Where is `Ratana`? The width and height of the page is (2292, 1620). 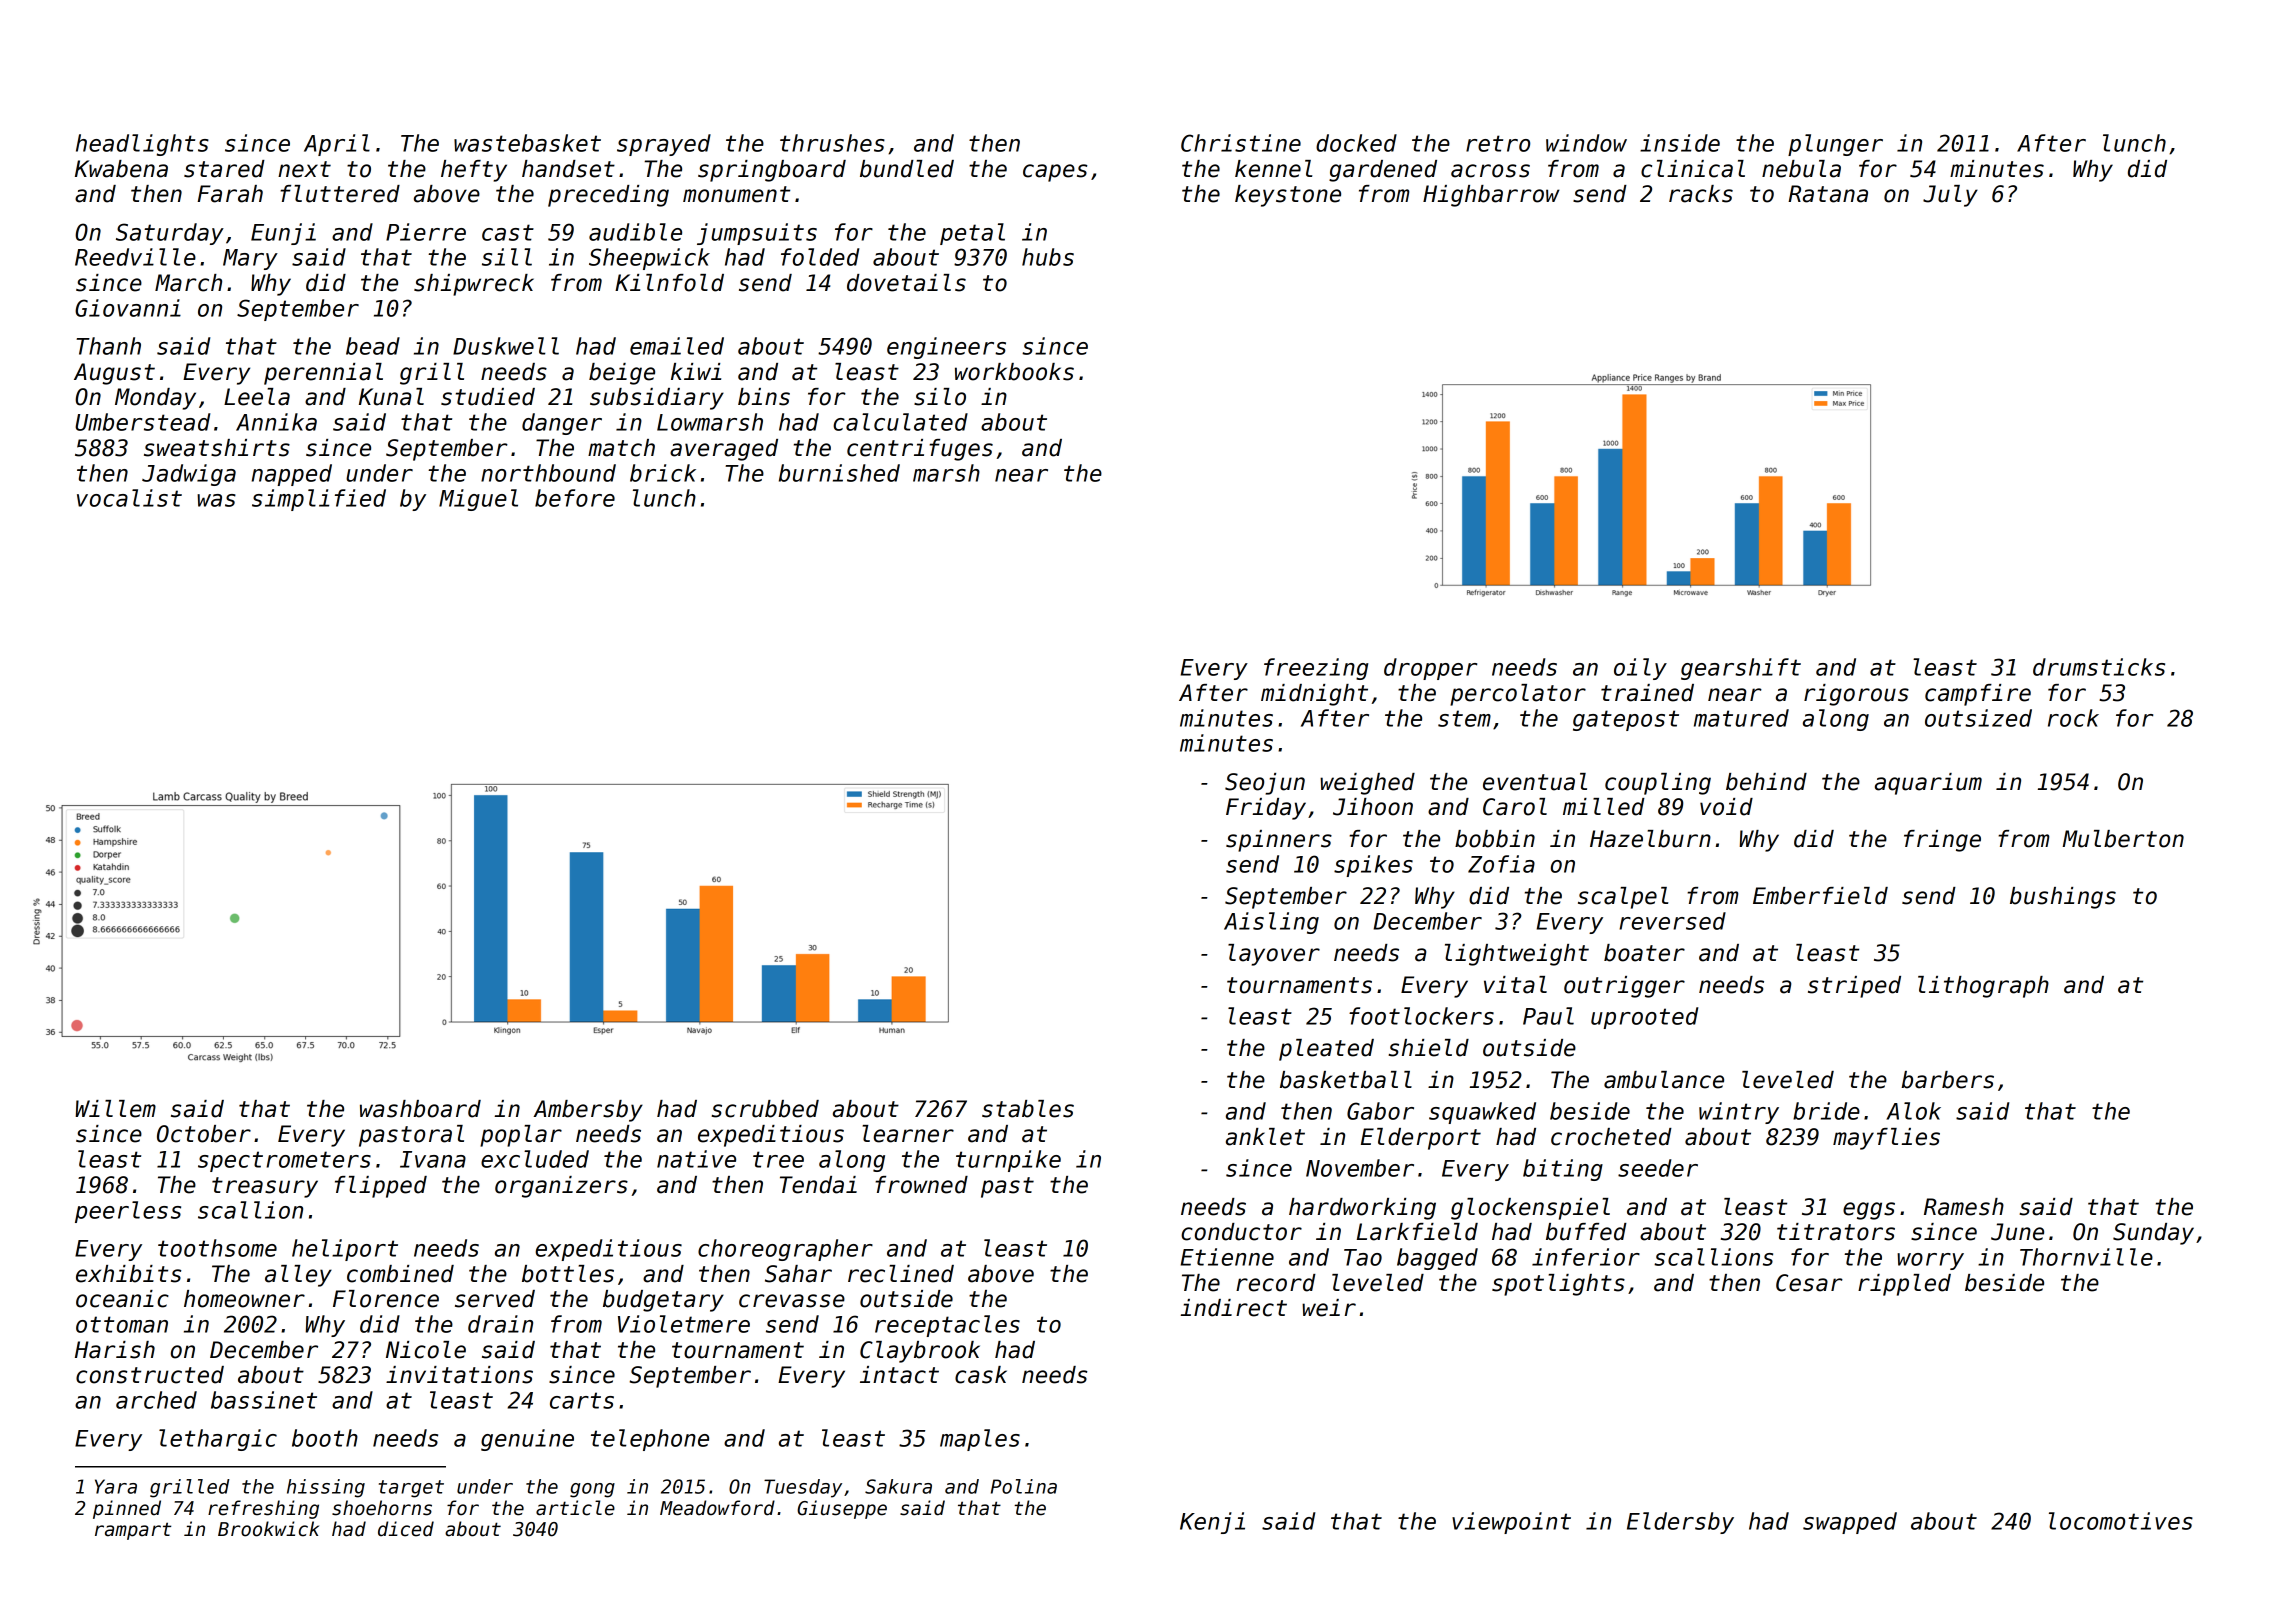
Ratana is located at coordinates (1828, 194).
